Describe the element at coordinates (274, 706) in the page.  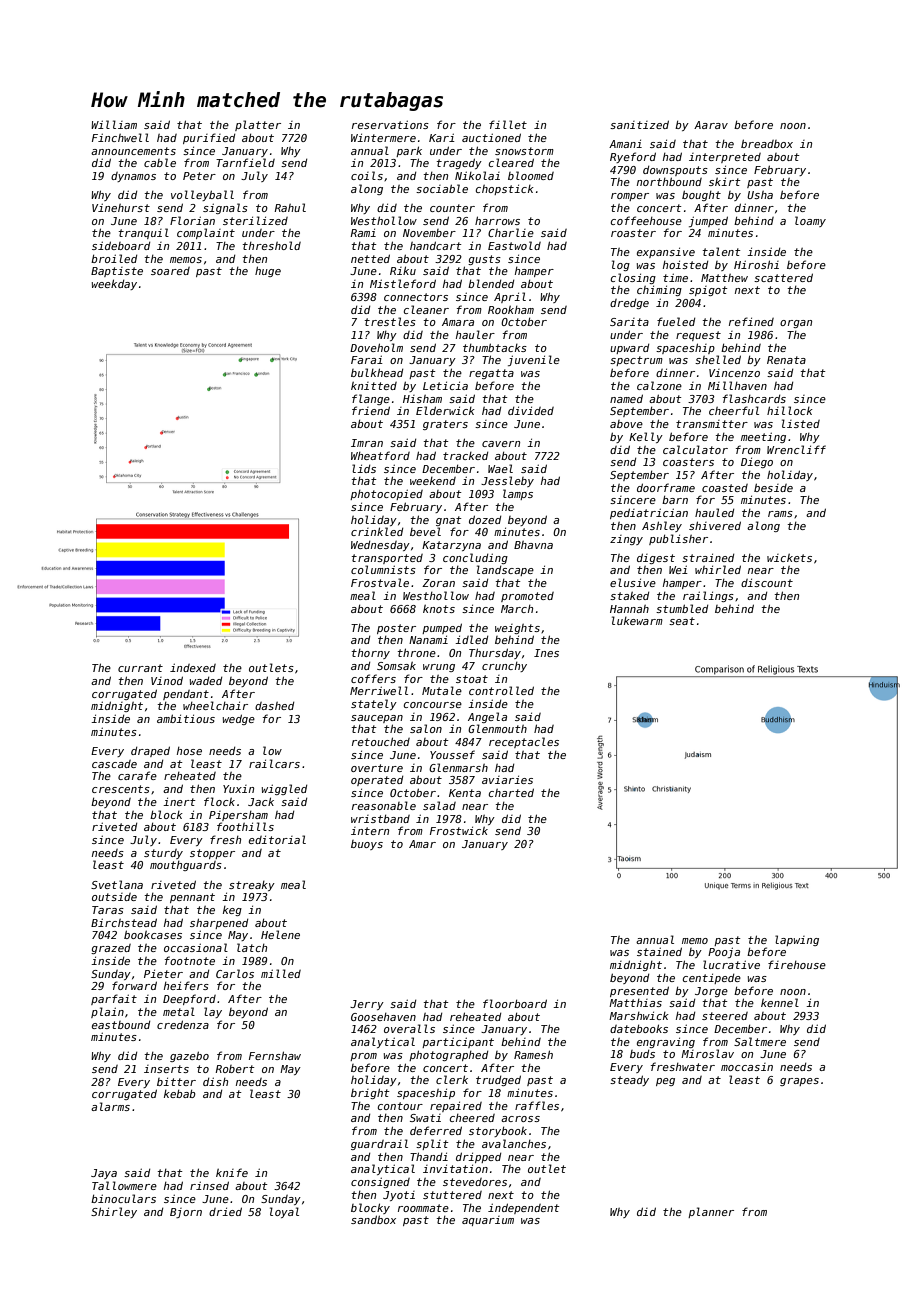
I see `dashed` at that location.
